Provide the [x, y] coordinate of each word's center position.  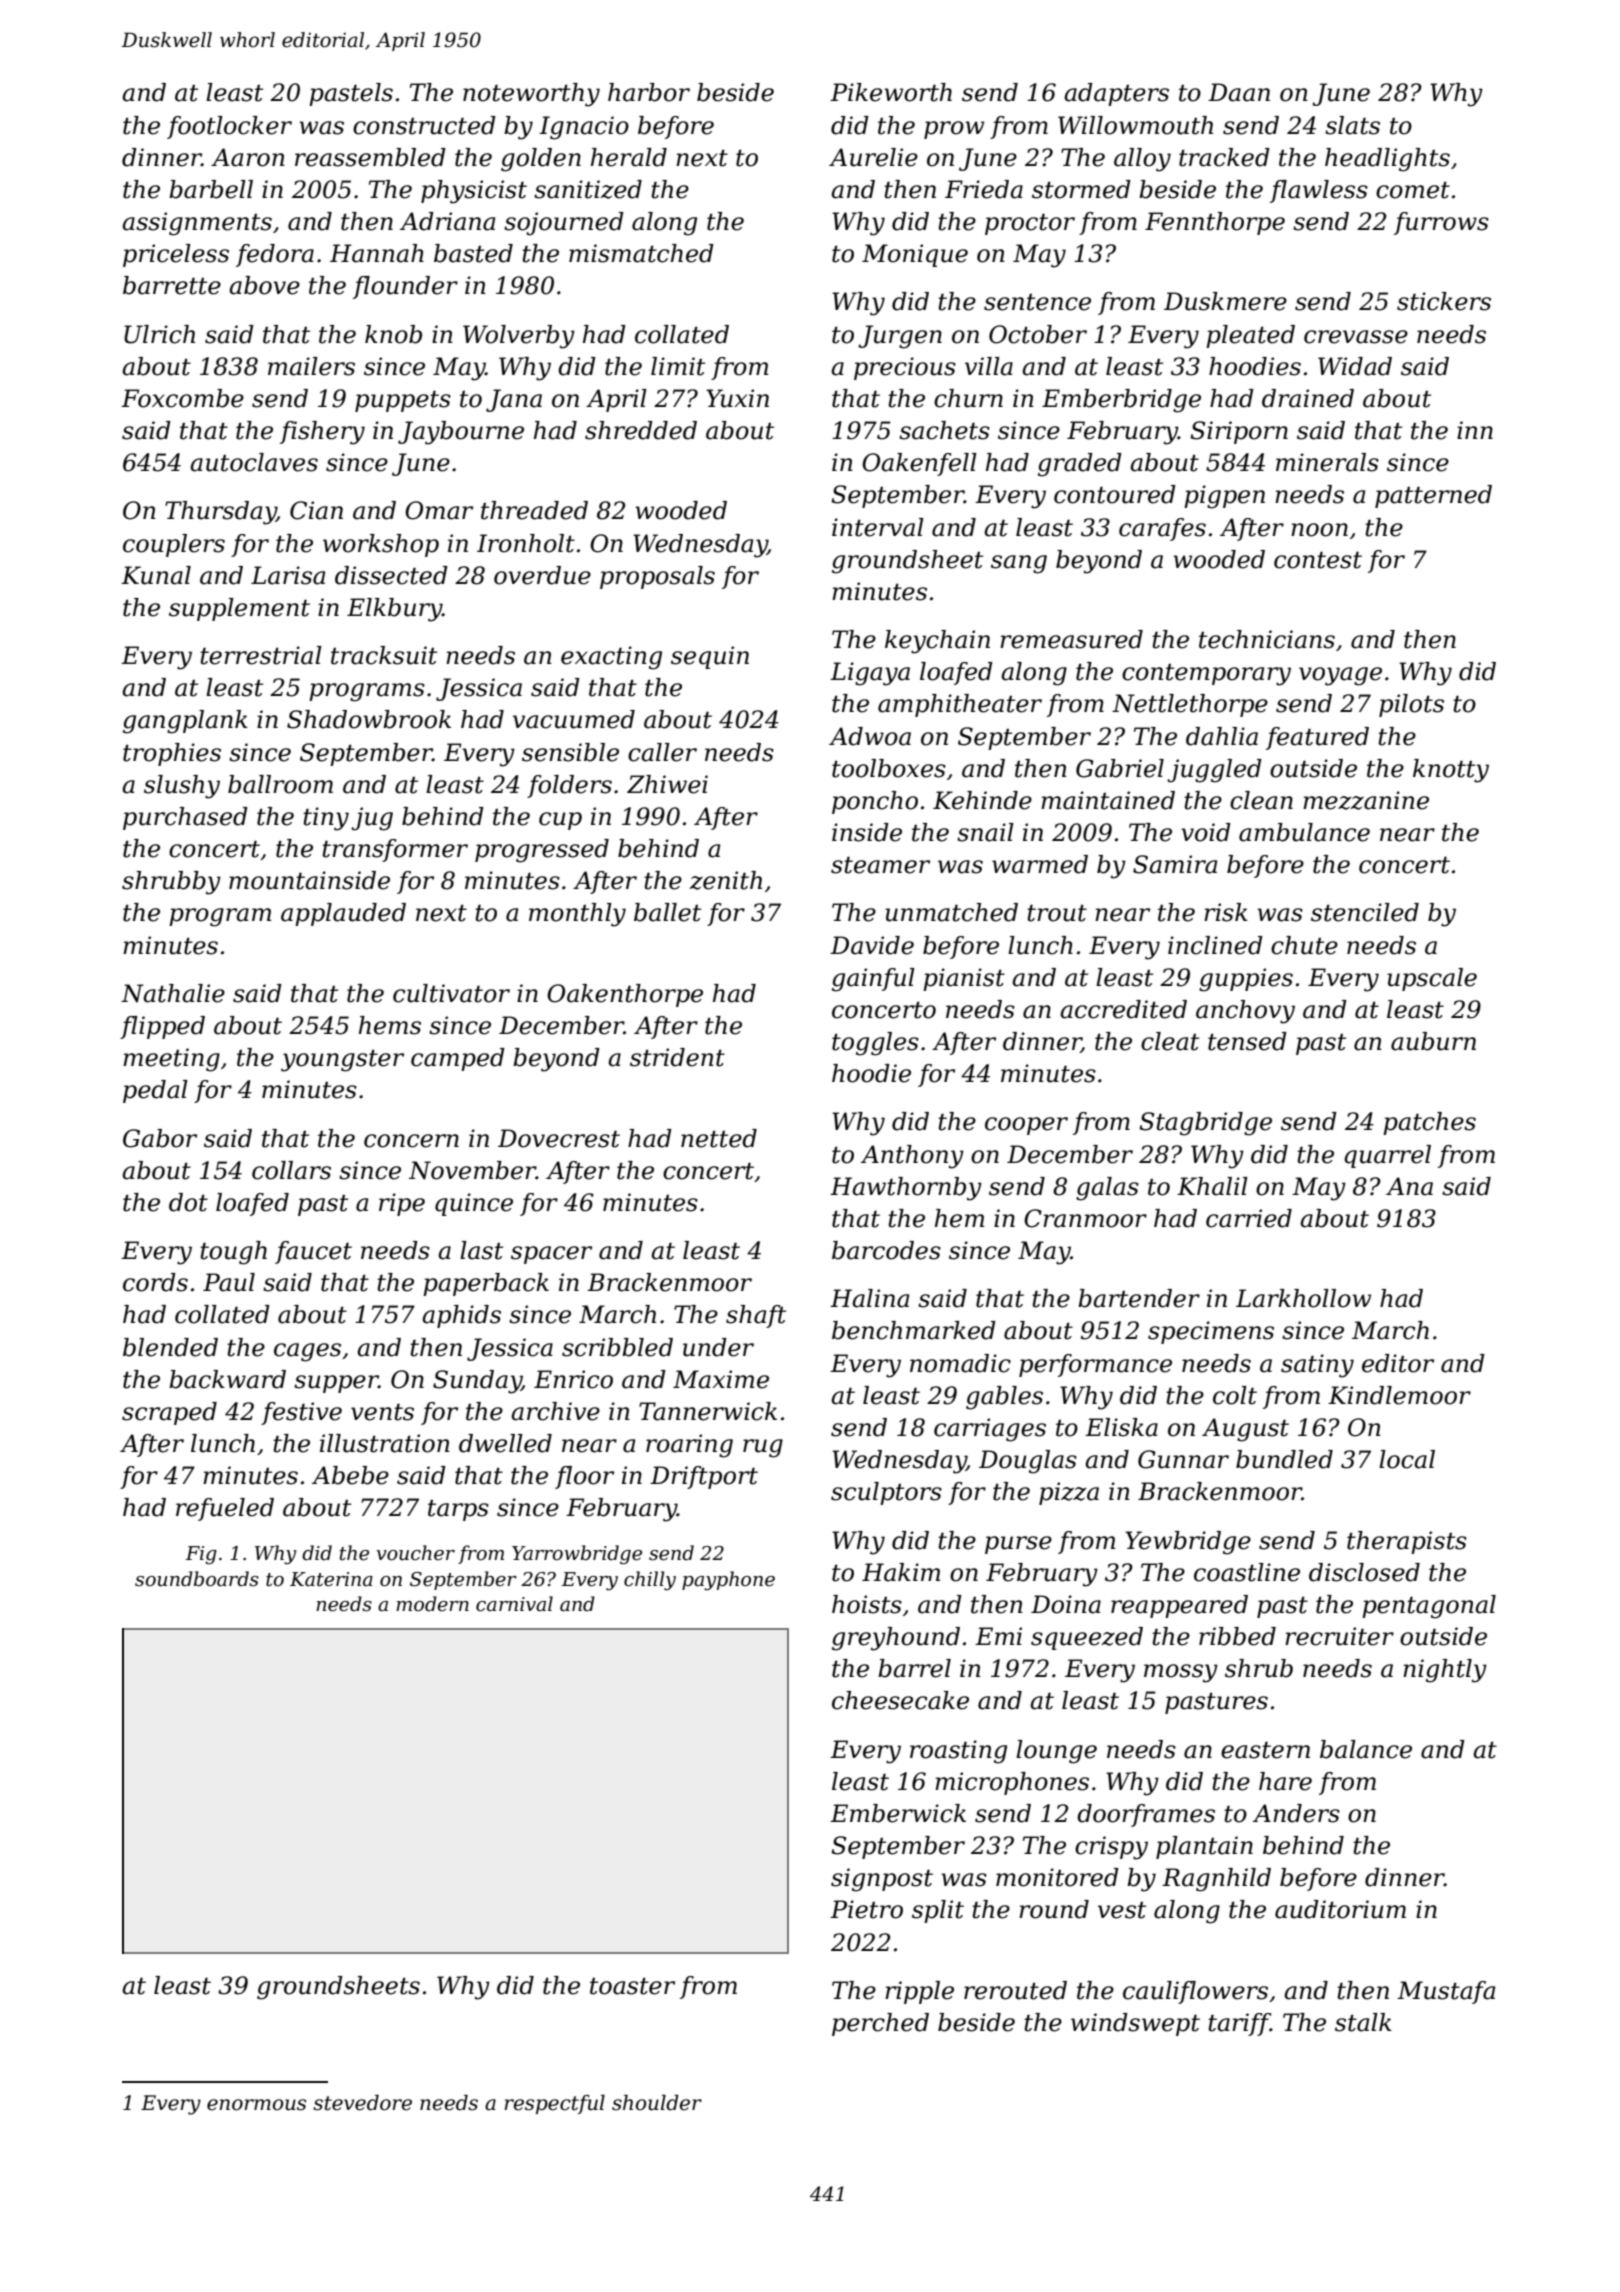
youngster [342, 1061]
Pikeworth [891, 92]
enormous [256, 2105]
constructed [424, 125]
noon [1319, 530]
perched [880, 2024]
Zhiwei [667, 784]
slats [1352, 125]
